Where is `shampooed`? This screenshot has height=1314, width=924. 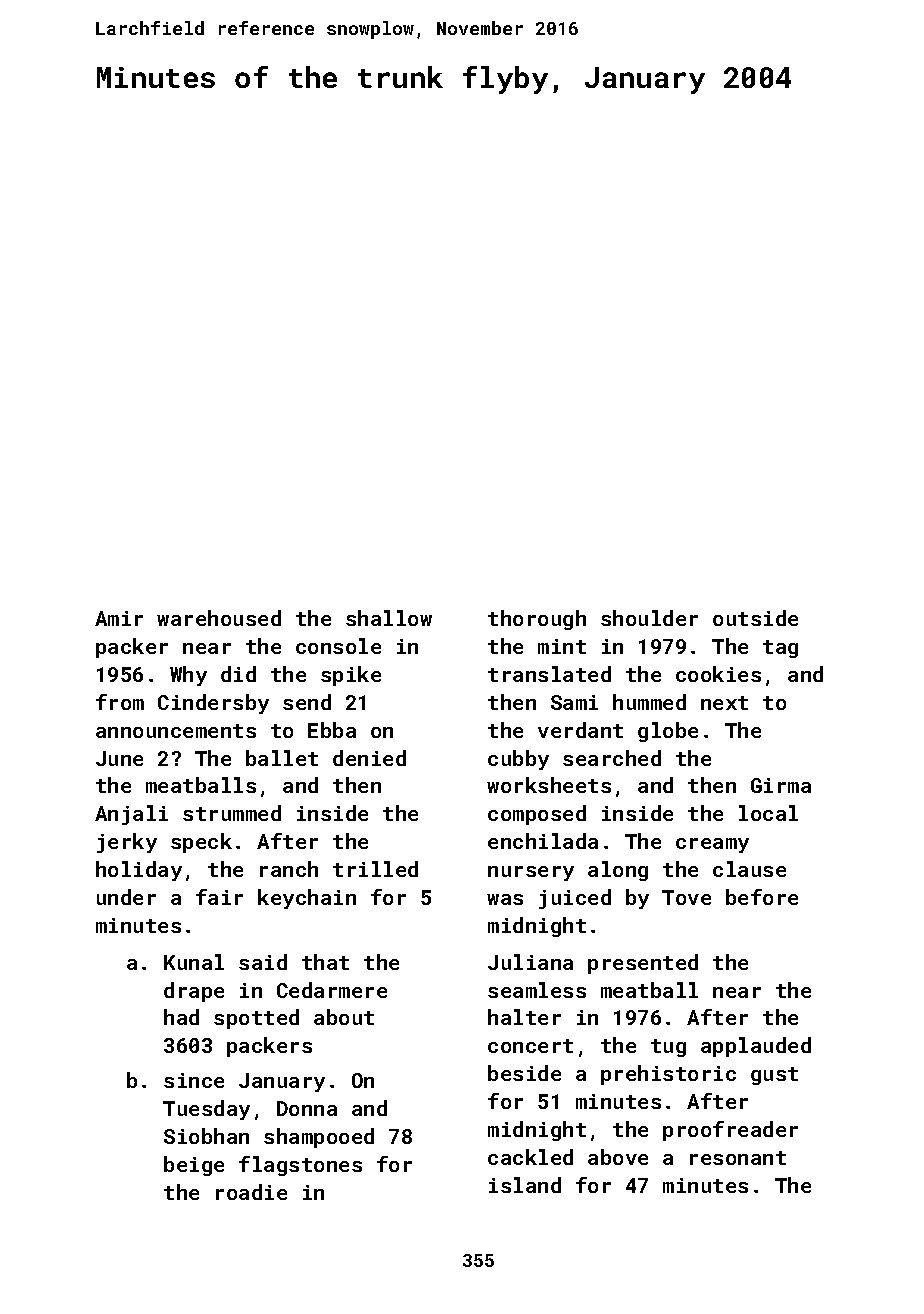
shampooed is located at coordinates (319, 1138).
